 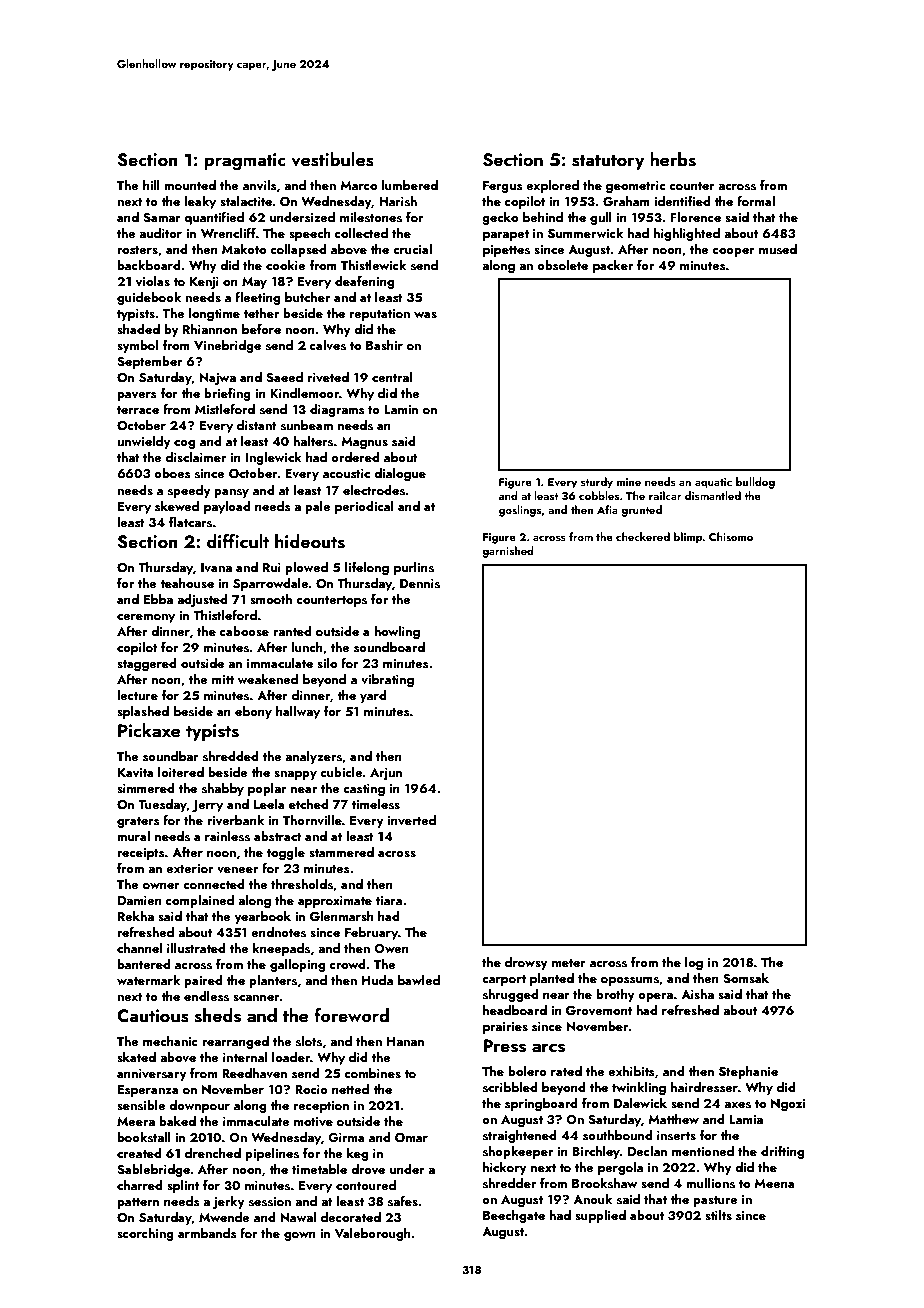 I want to click on vibrating, so click(x=387, y=680).
